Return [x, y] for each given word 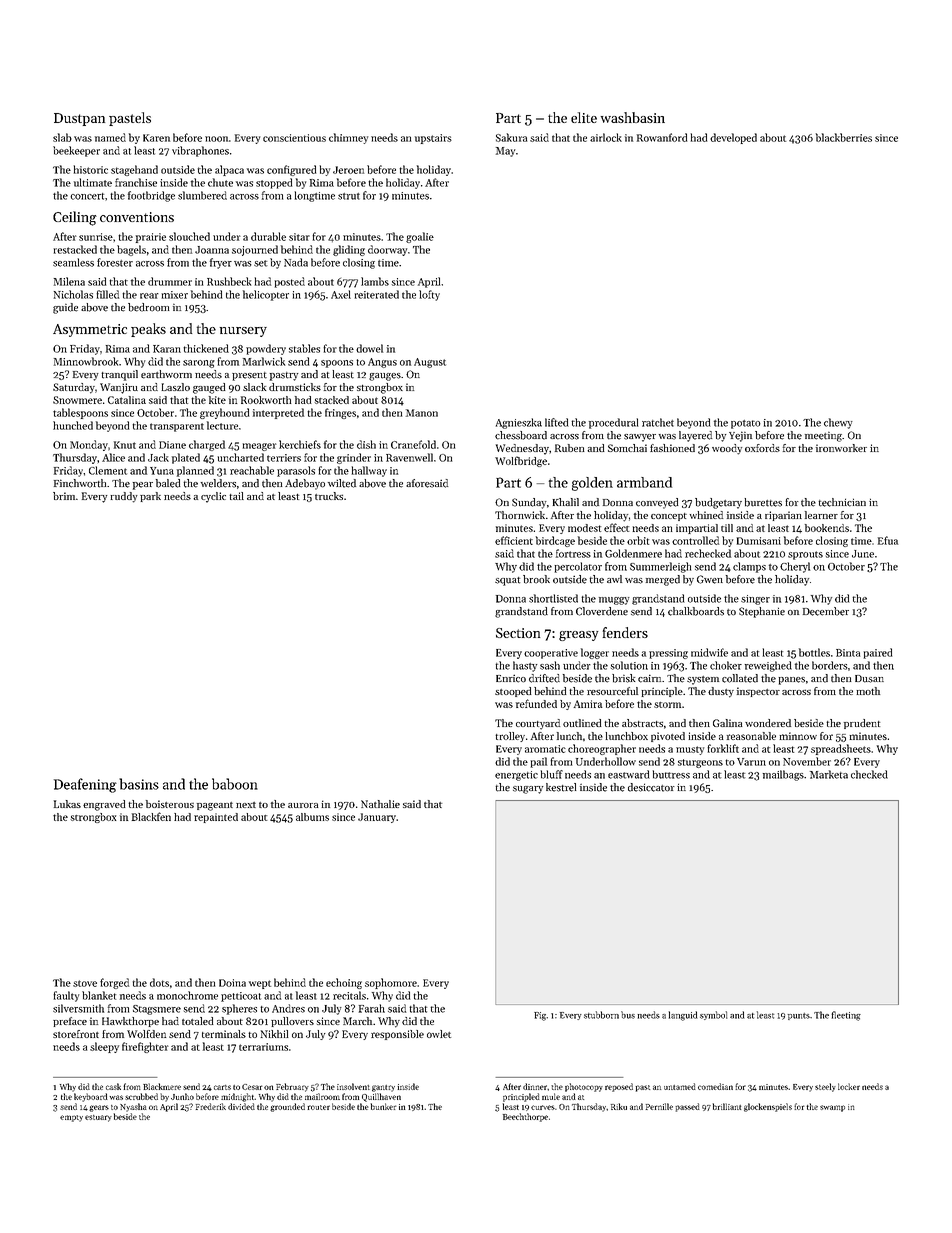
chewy [838, 423]
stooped [513, 692]
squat [507, 581]
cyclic [213, 497]
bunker [384, 1106]
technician [842, 502]
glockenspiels [768, 1107]
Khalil [566, 502]
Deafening [85, 785]
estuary [98, 1118]
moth [868, 691]
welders [218, 483]
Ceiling [75, 218]
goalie [420, 237]
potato [746, 424]
